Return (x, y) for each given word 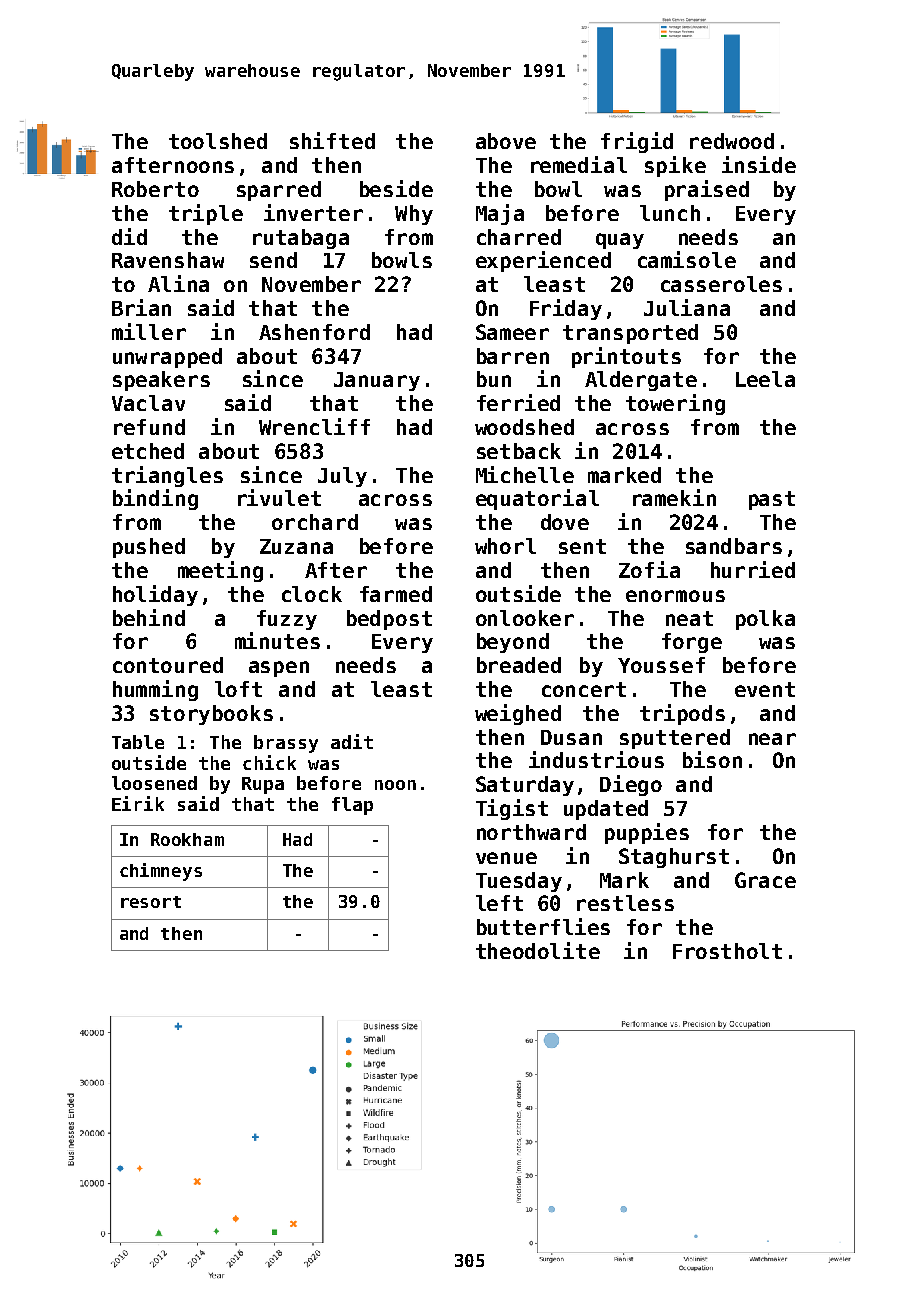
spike (675, 166)
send (273, 260)
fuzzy (287, 620)
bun (494, 379)
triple (206, 214)
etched (148, 451)
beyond (513, 643)
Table (138, 742)
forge (692, 643)
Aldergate (641, 381)
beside (396, 188)
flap (352, 806)
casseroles (721, 284)
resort (151, 902)
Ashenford (314, 332)
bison (712, 759)
